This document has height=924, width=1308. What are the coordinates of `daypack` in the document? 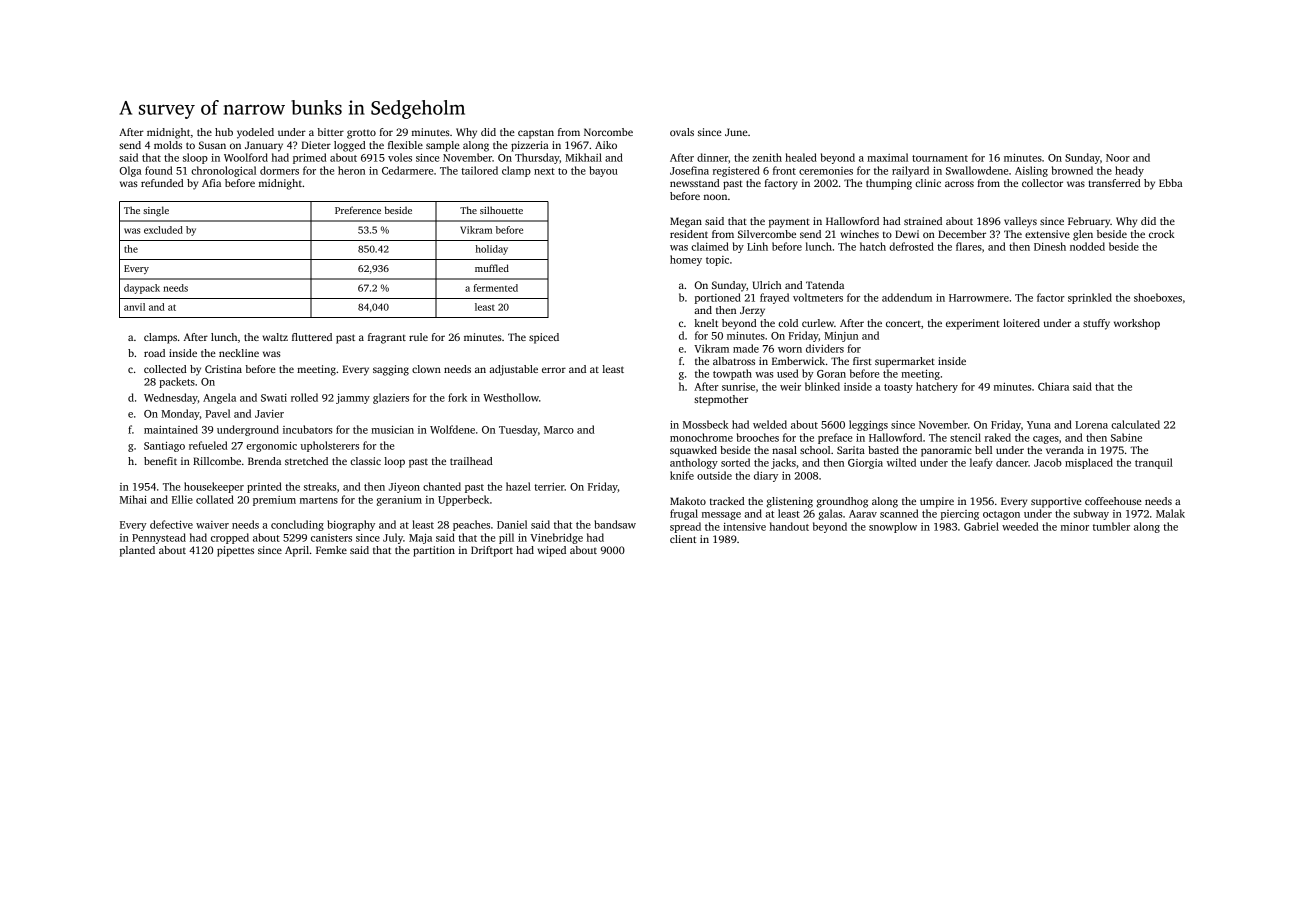 It's located at (142, 289).
